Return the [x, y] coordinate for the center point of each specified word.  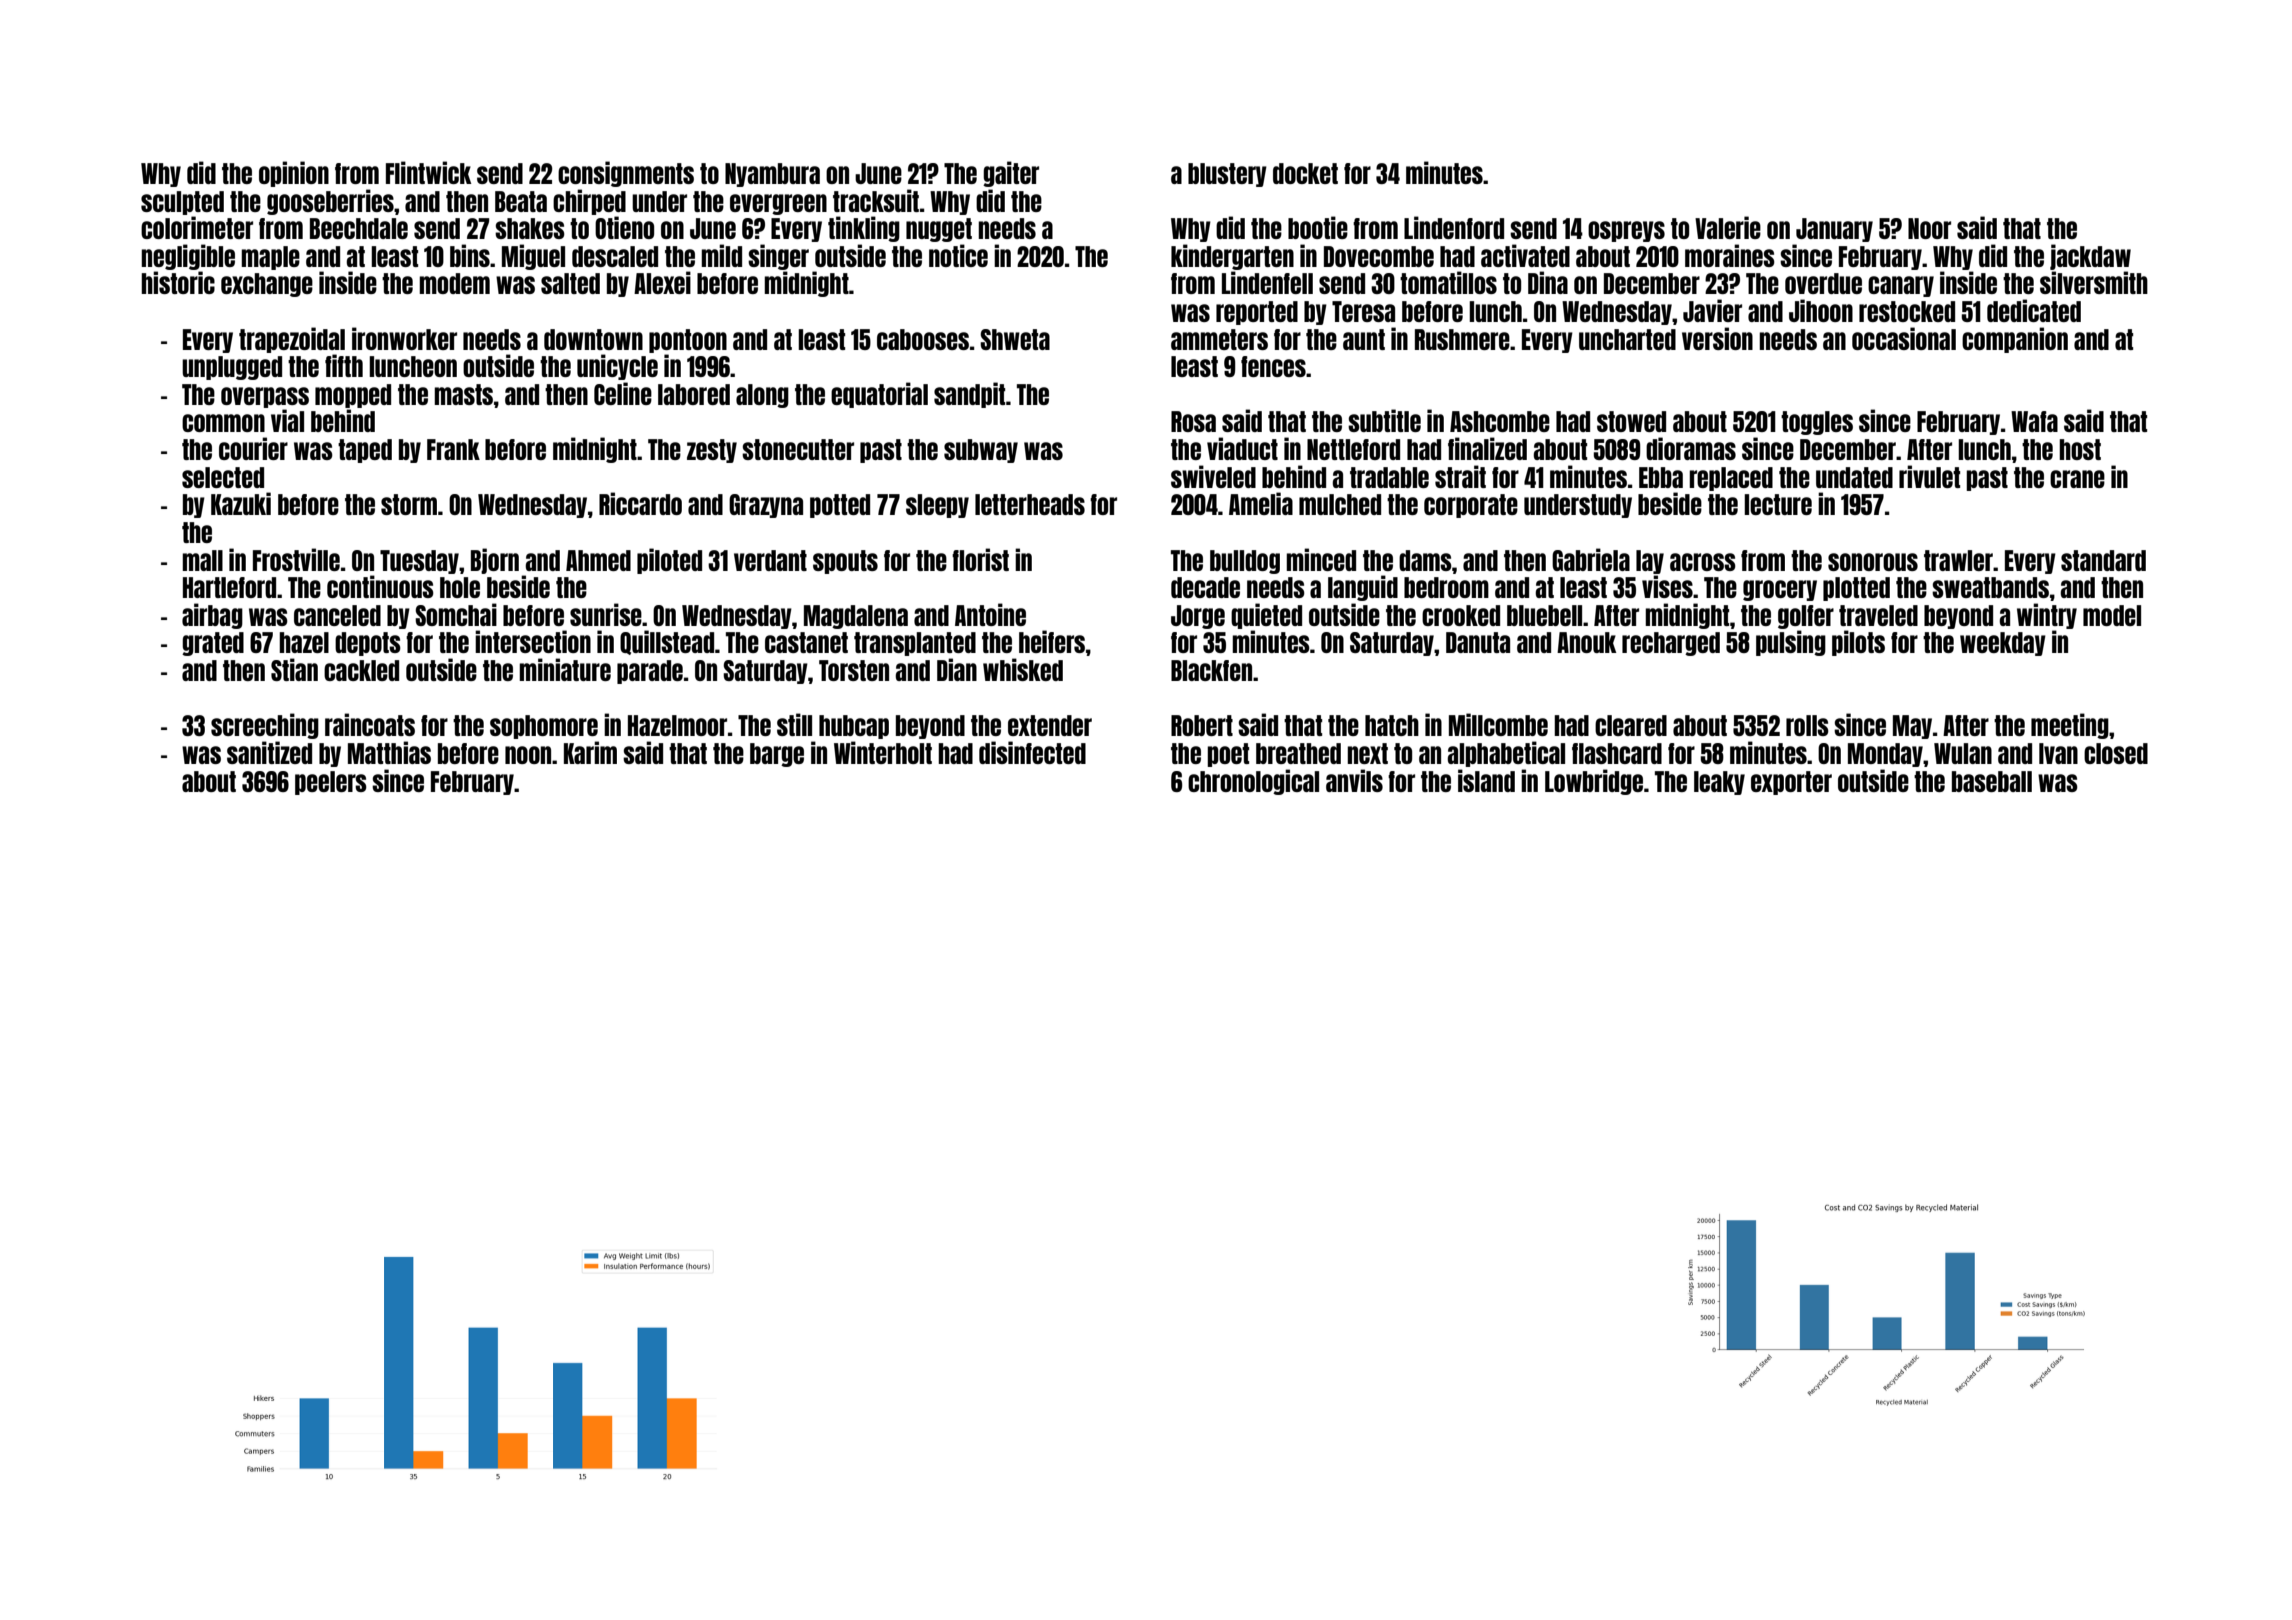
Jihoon [1821, 310]
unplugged [232, 368]
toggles [1817, 423]
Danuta [1478, 642]
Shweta [1015, 339]
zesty [712, 451]
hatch [1392, 725]
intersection [533, 641]
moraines [1730, 255]
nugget [939, 230]
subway [981, 451]
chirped [589, 202]
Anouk [1586, 642]
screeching [265, 726]
